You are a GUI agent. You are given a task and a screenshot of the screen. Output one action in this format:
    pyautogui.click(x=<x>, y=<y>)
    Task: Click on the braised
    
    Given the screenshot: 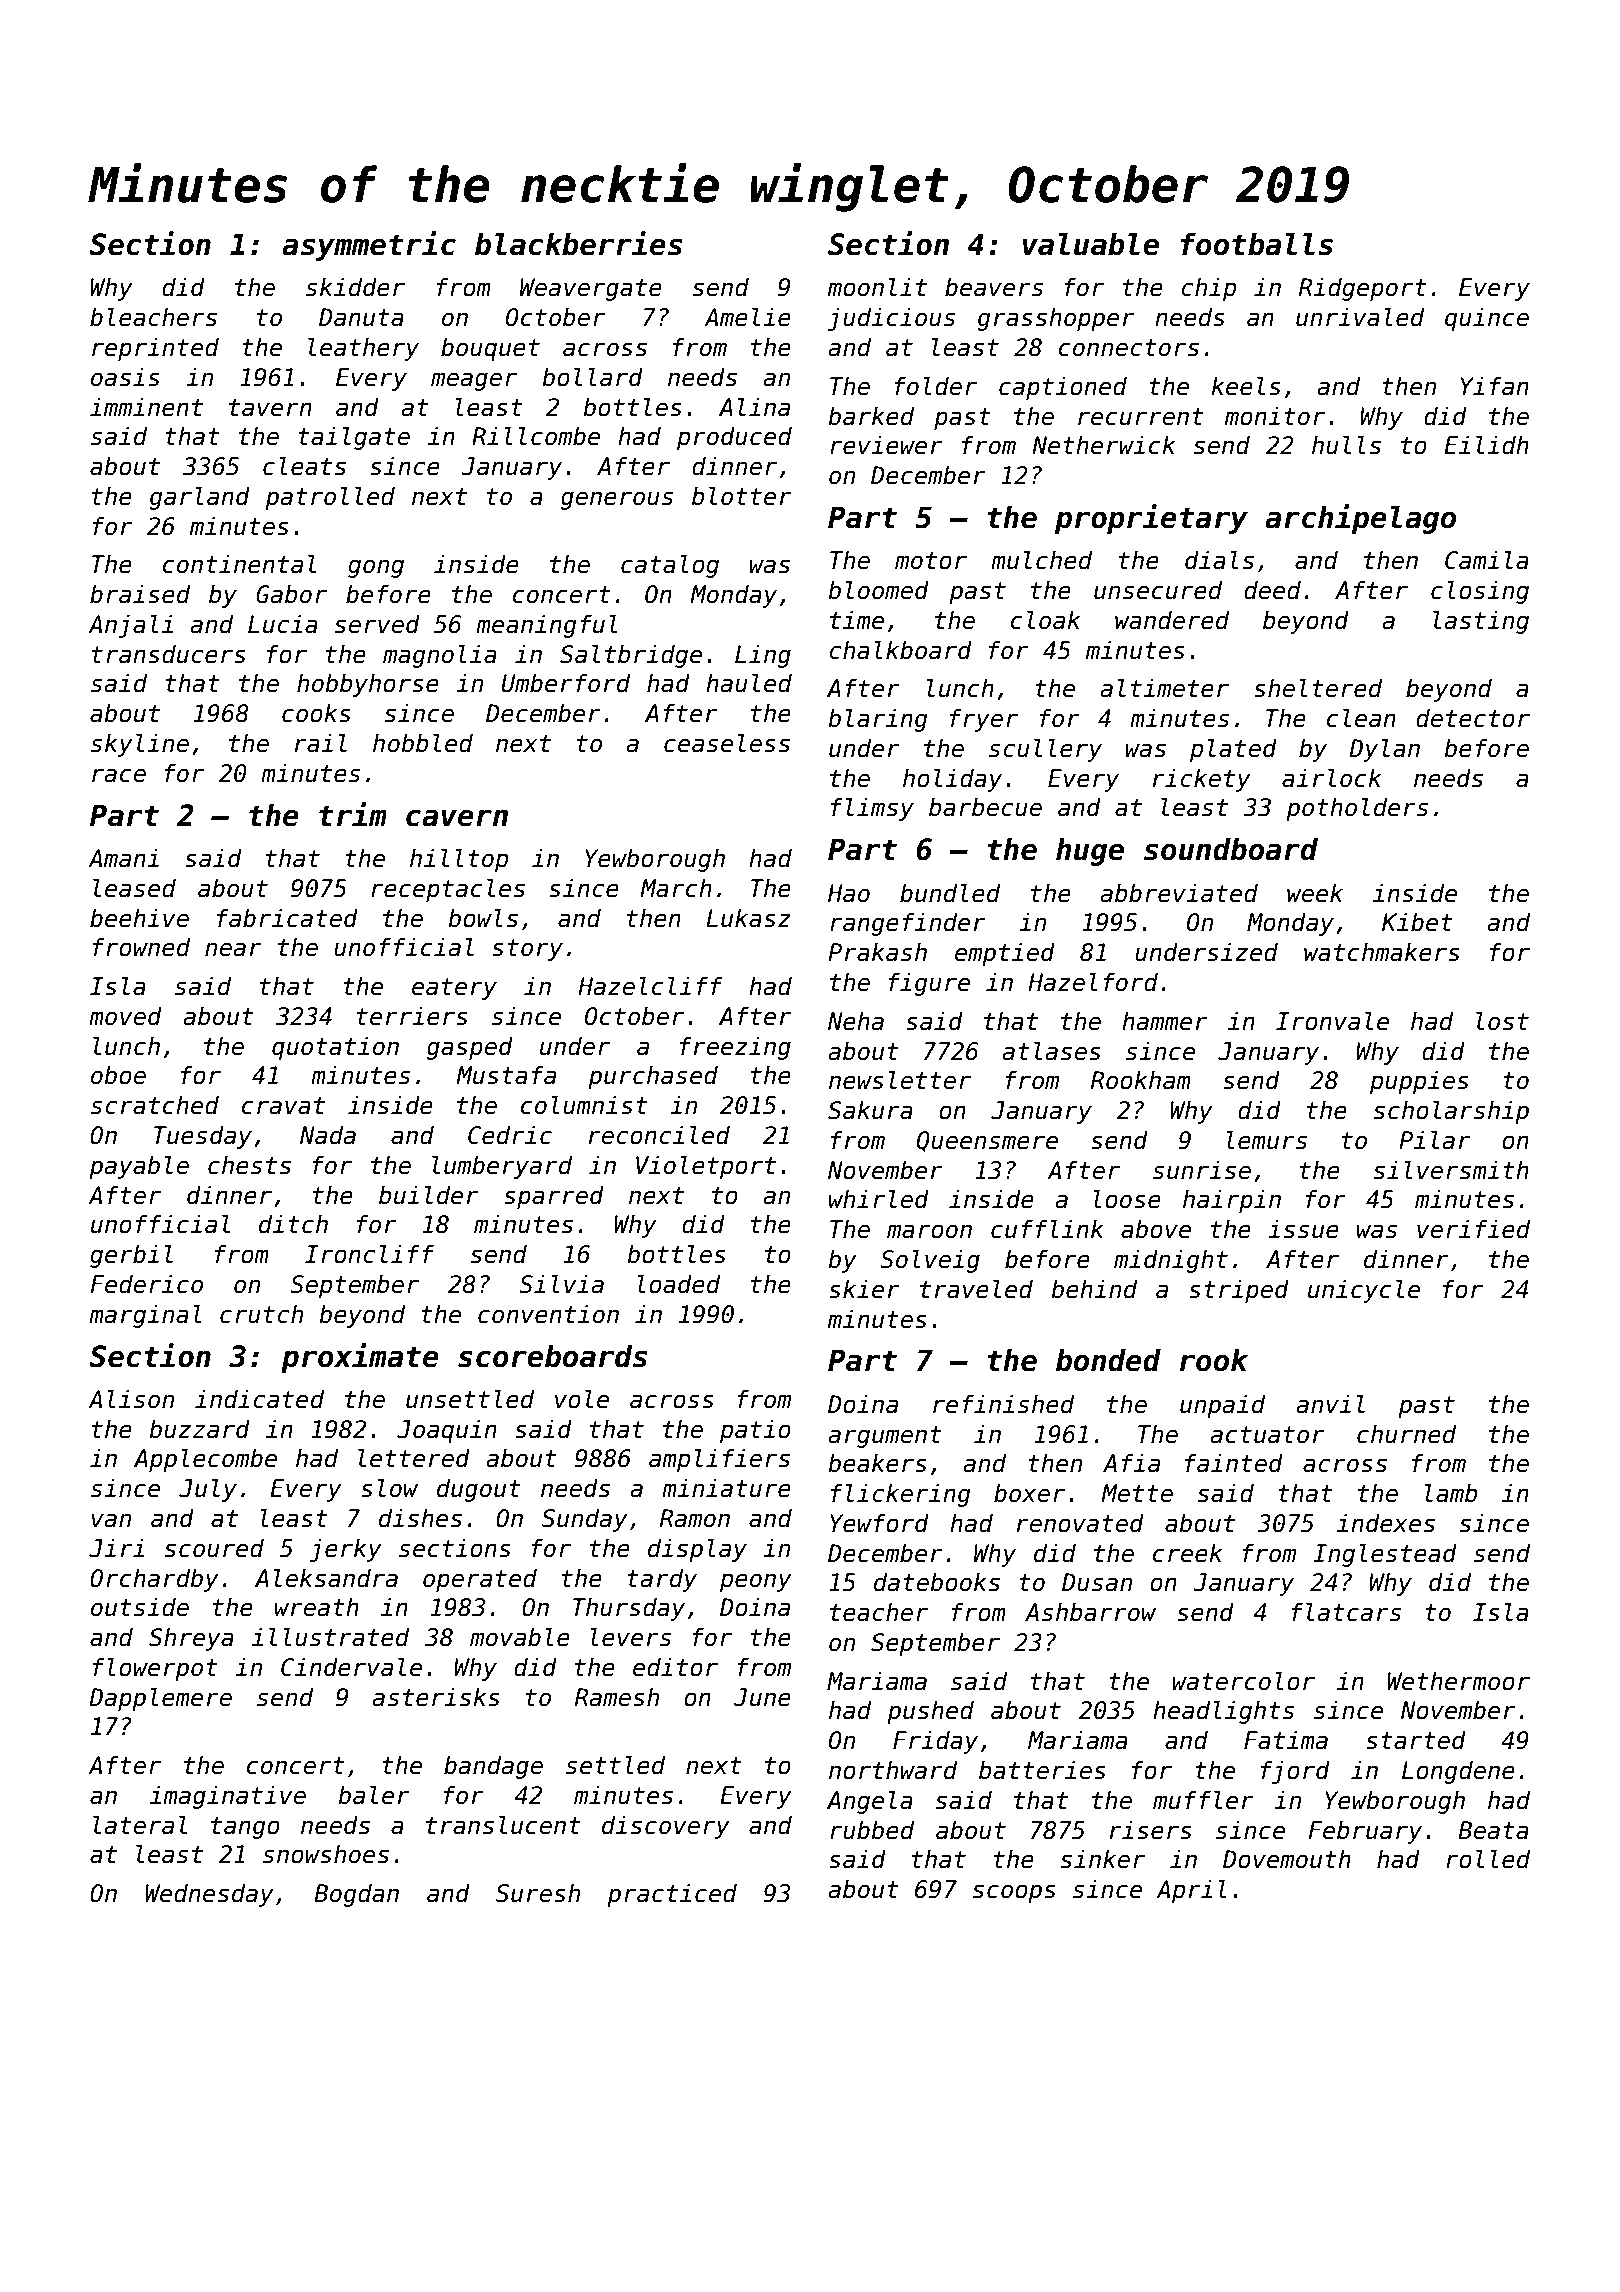 What is the action you would take?
    pyautogui.click(x=140, y=594)
